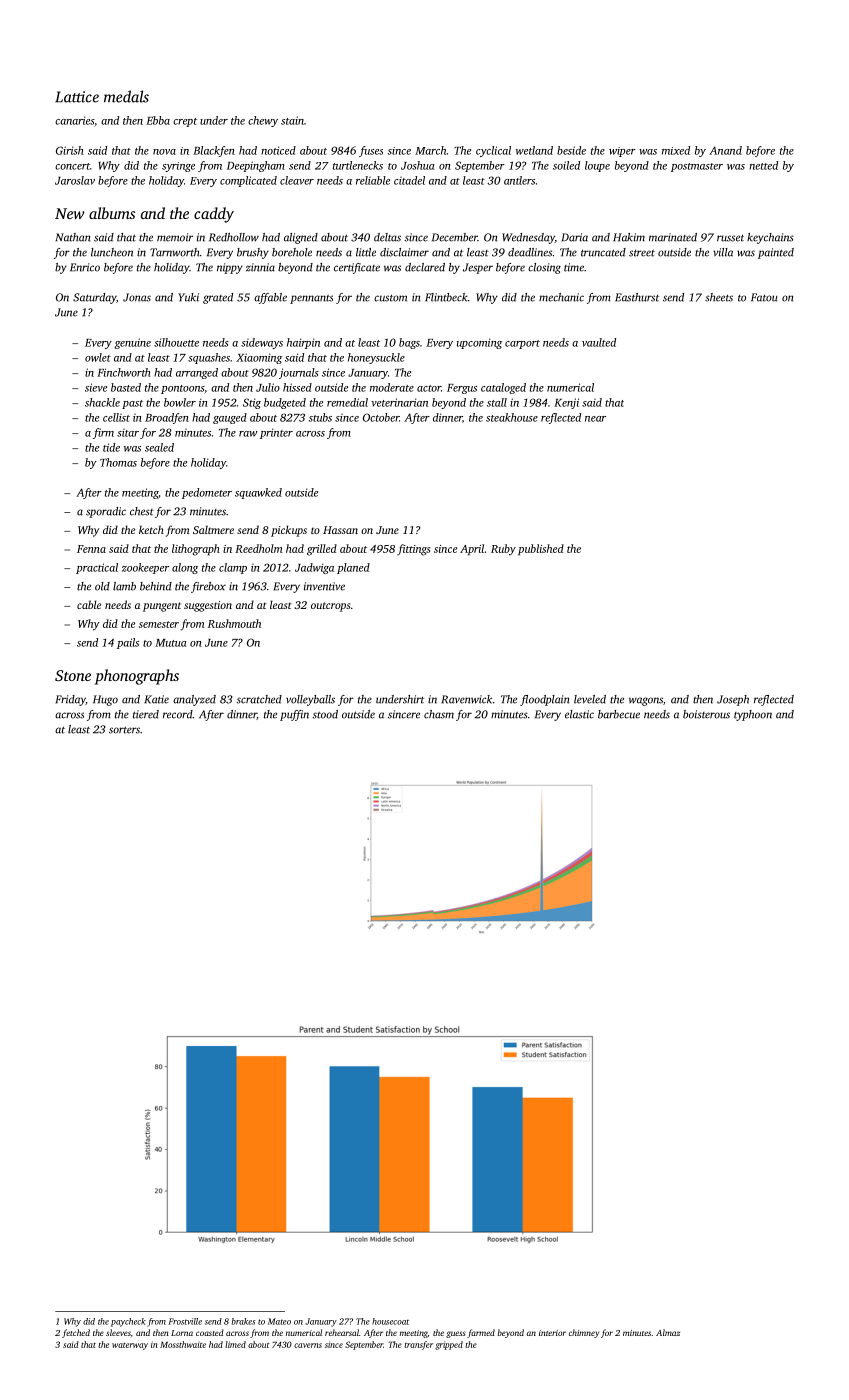  What do you see at coordinates (399, 402) in the page?
I see `veterinarian` at bounding box center [399, 402].
